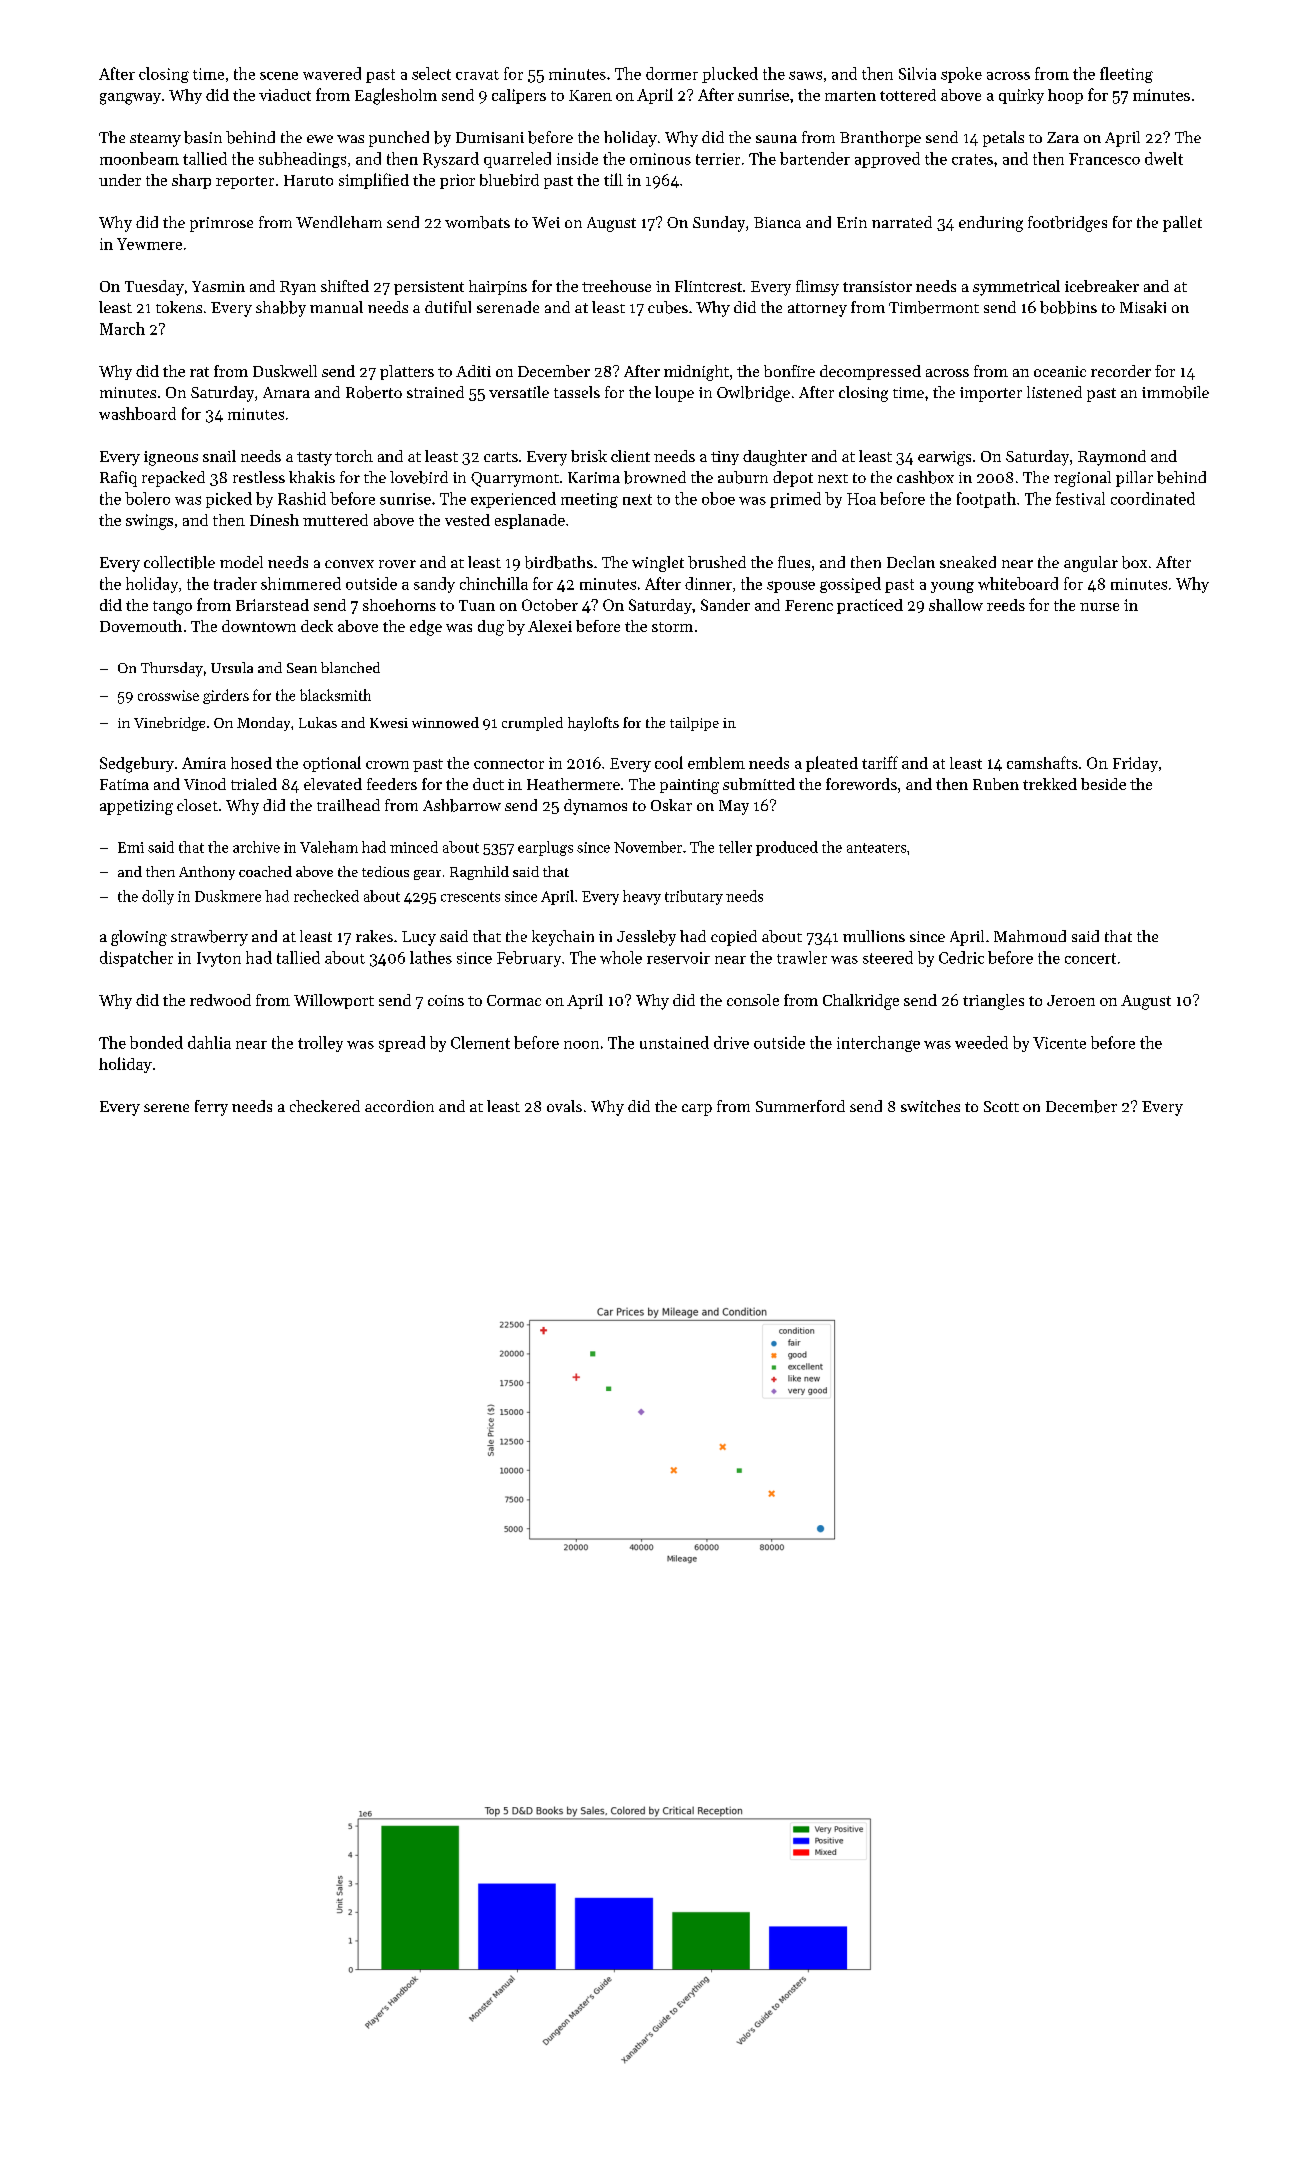  Describe the element at coordinates (374, 392) in the document. I see `Roberto` at that location.
